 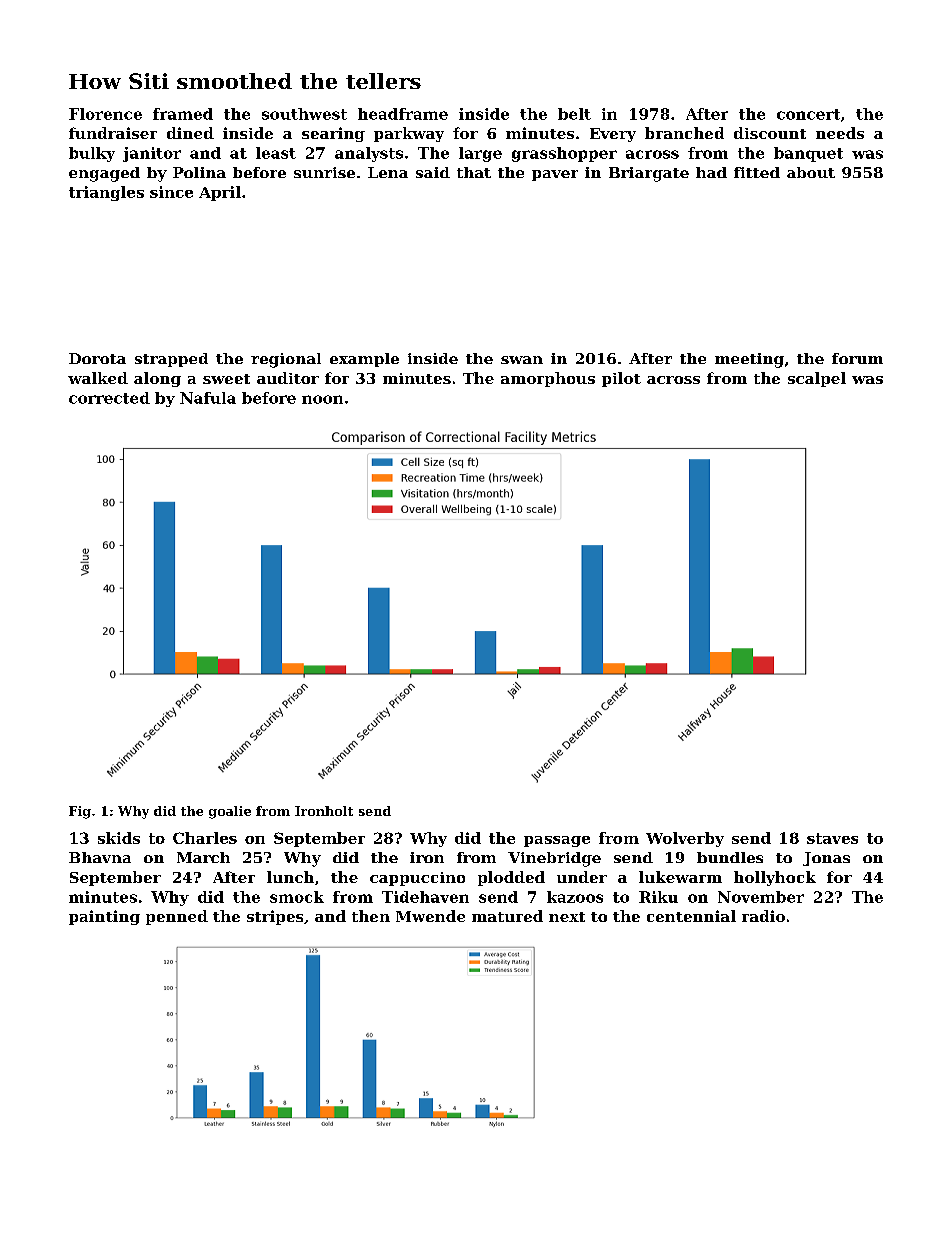 I want to click on fitted, so click(x=757, y=172).
